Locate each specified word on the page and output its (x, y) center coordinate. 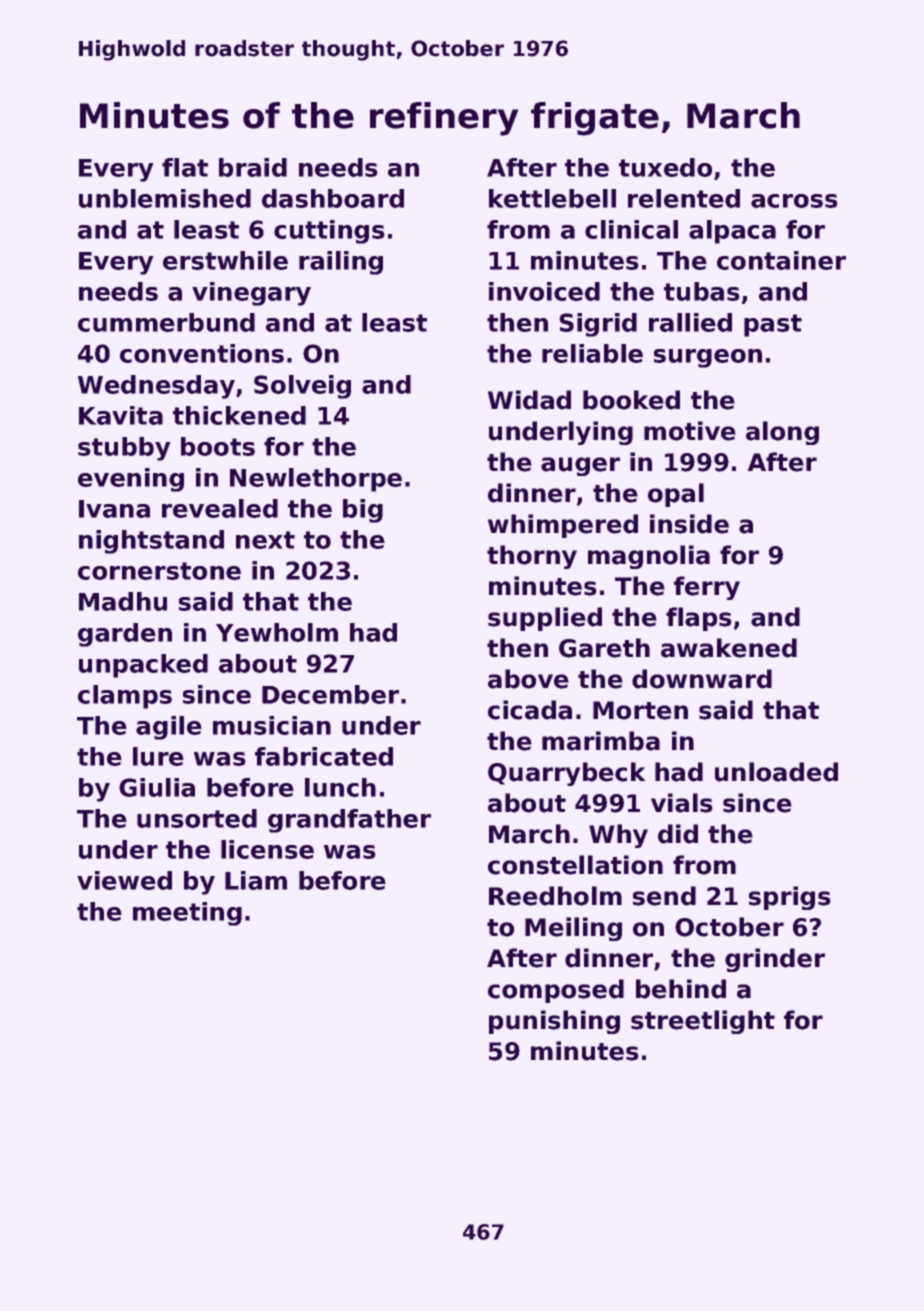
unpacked (143, 666)
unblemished (165, 198)
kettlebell (552, 198)
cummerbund (166, 322)
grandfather (349, 821)
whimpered (563, 526)
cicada (530, 710)
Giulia (157, 787)
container (781, 260)
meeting (187, 914)
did (678, 834)
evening (131, 480)
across (794, 201)
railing (341, 263)
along (782, 433)
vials (682, 803)
